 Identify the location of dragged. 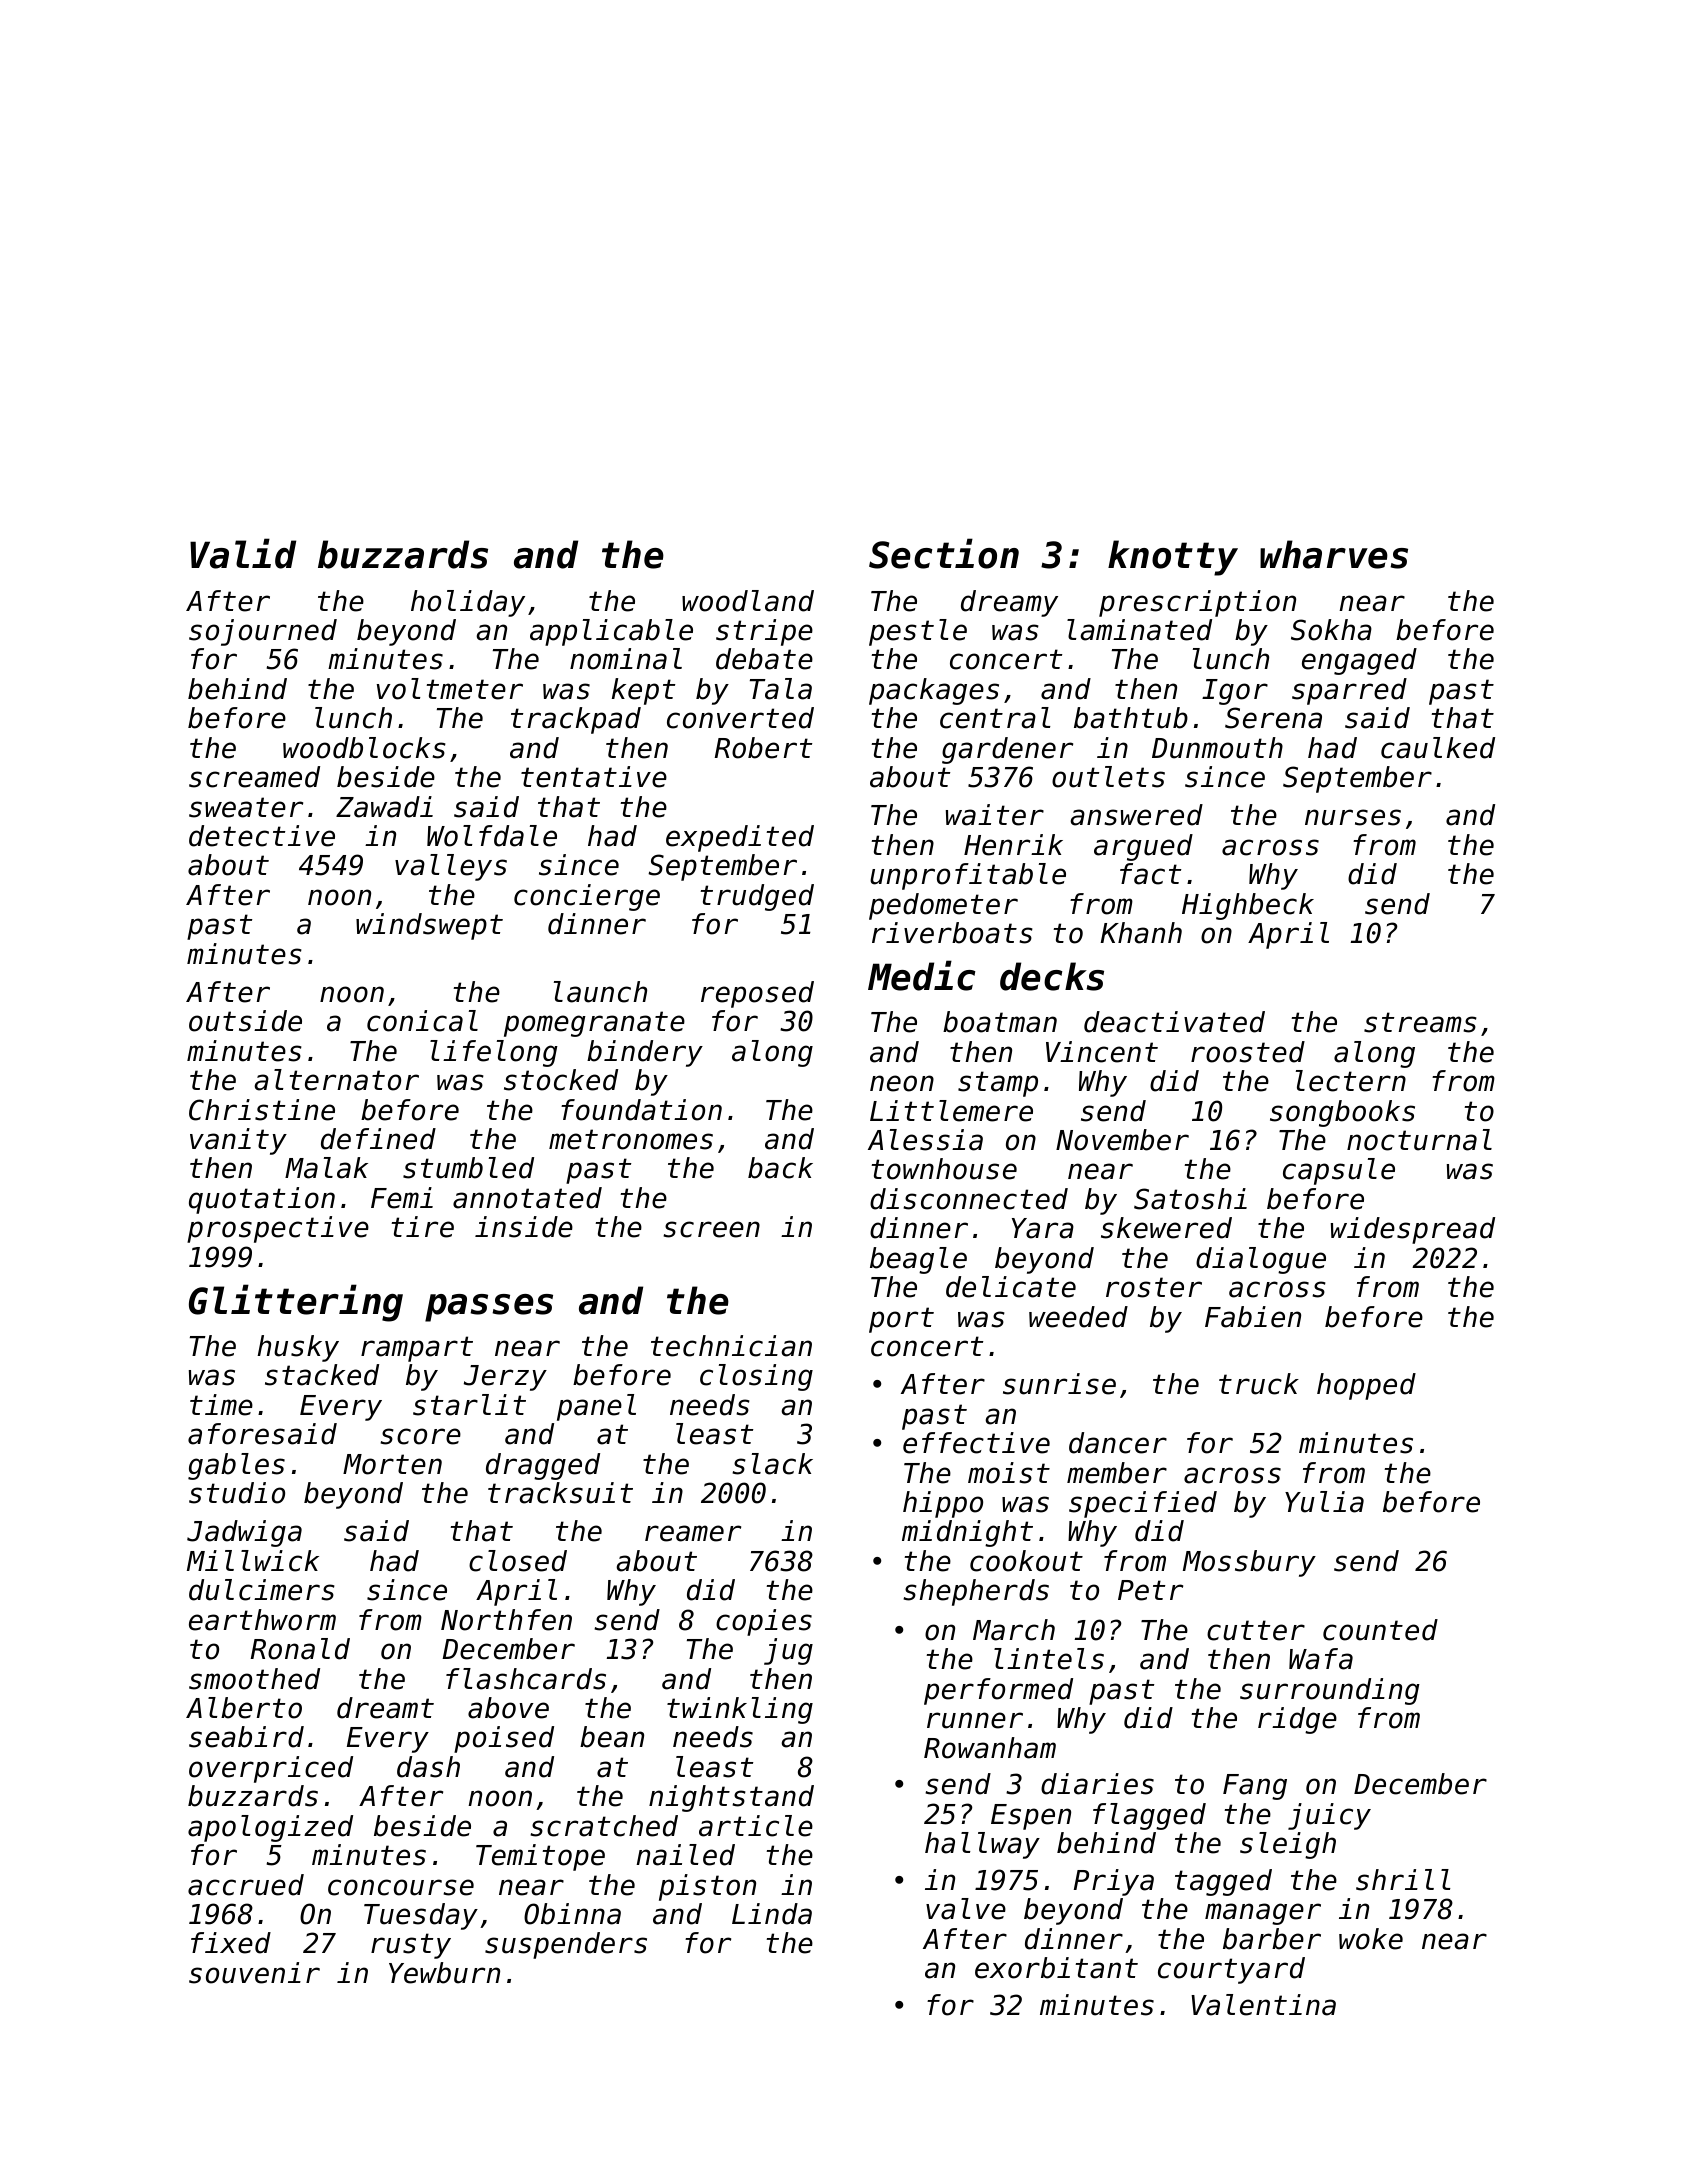
(543, 1466).
